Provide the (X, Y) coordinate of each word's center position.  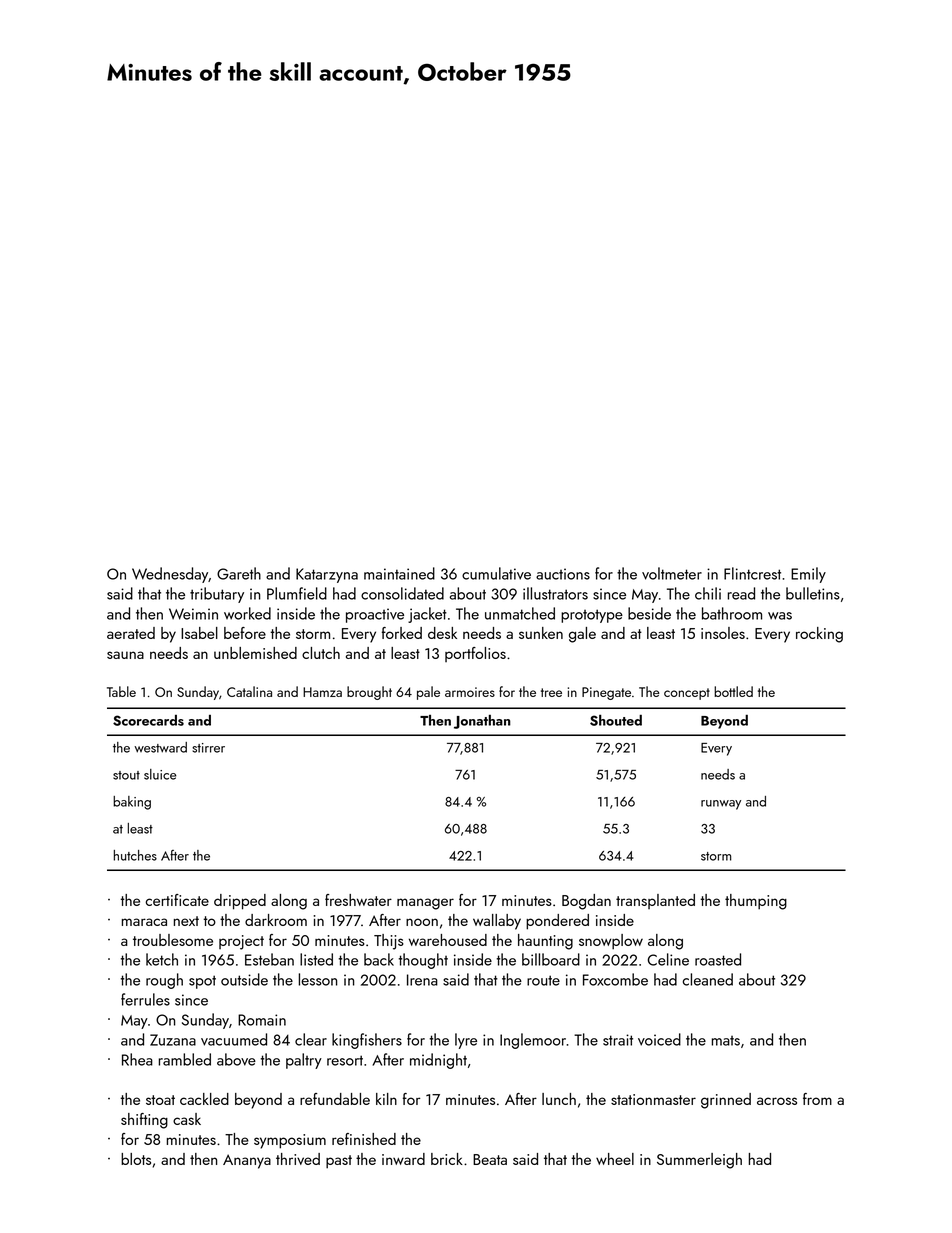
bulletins (813, 593)
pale (428, 693)
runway (721, 805)
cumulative (496, 573)
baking (132, 803)
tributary (217, 595)
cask (187, 1119)
